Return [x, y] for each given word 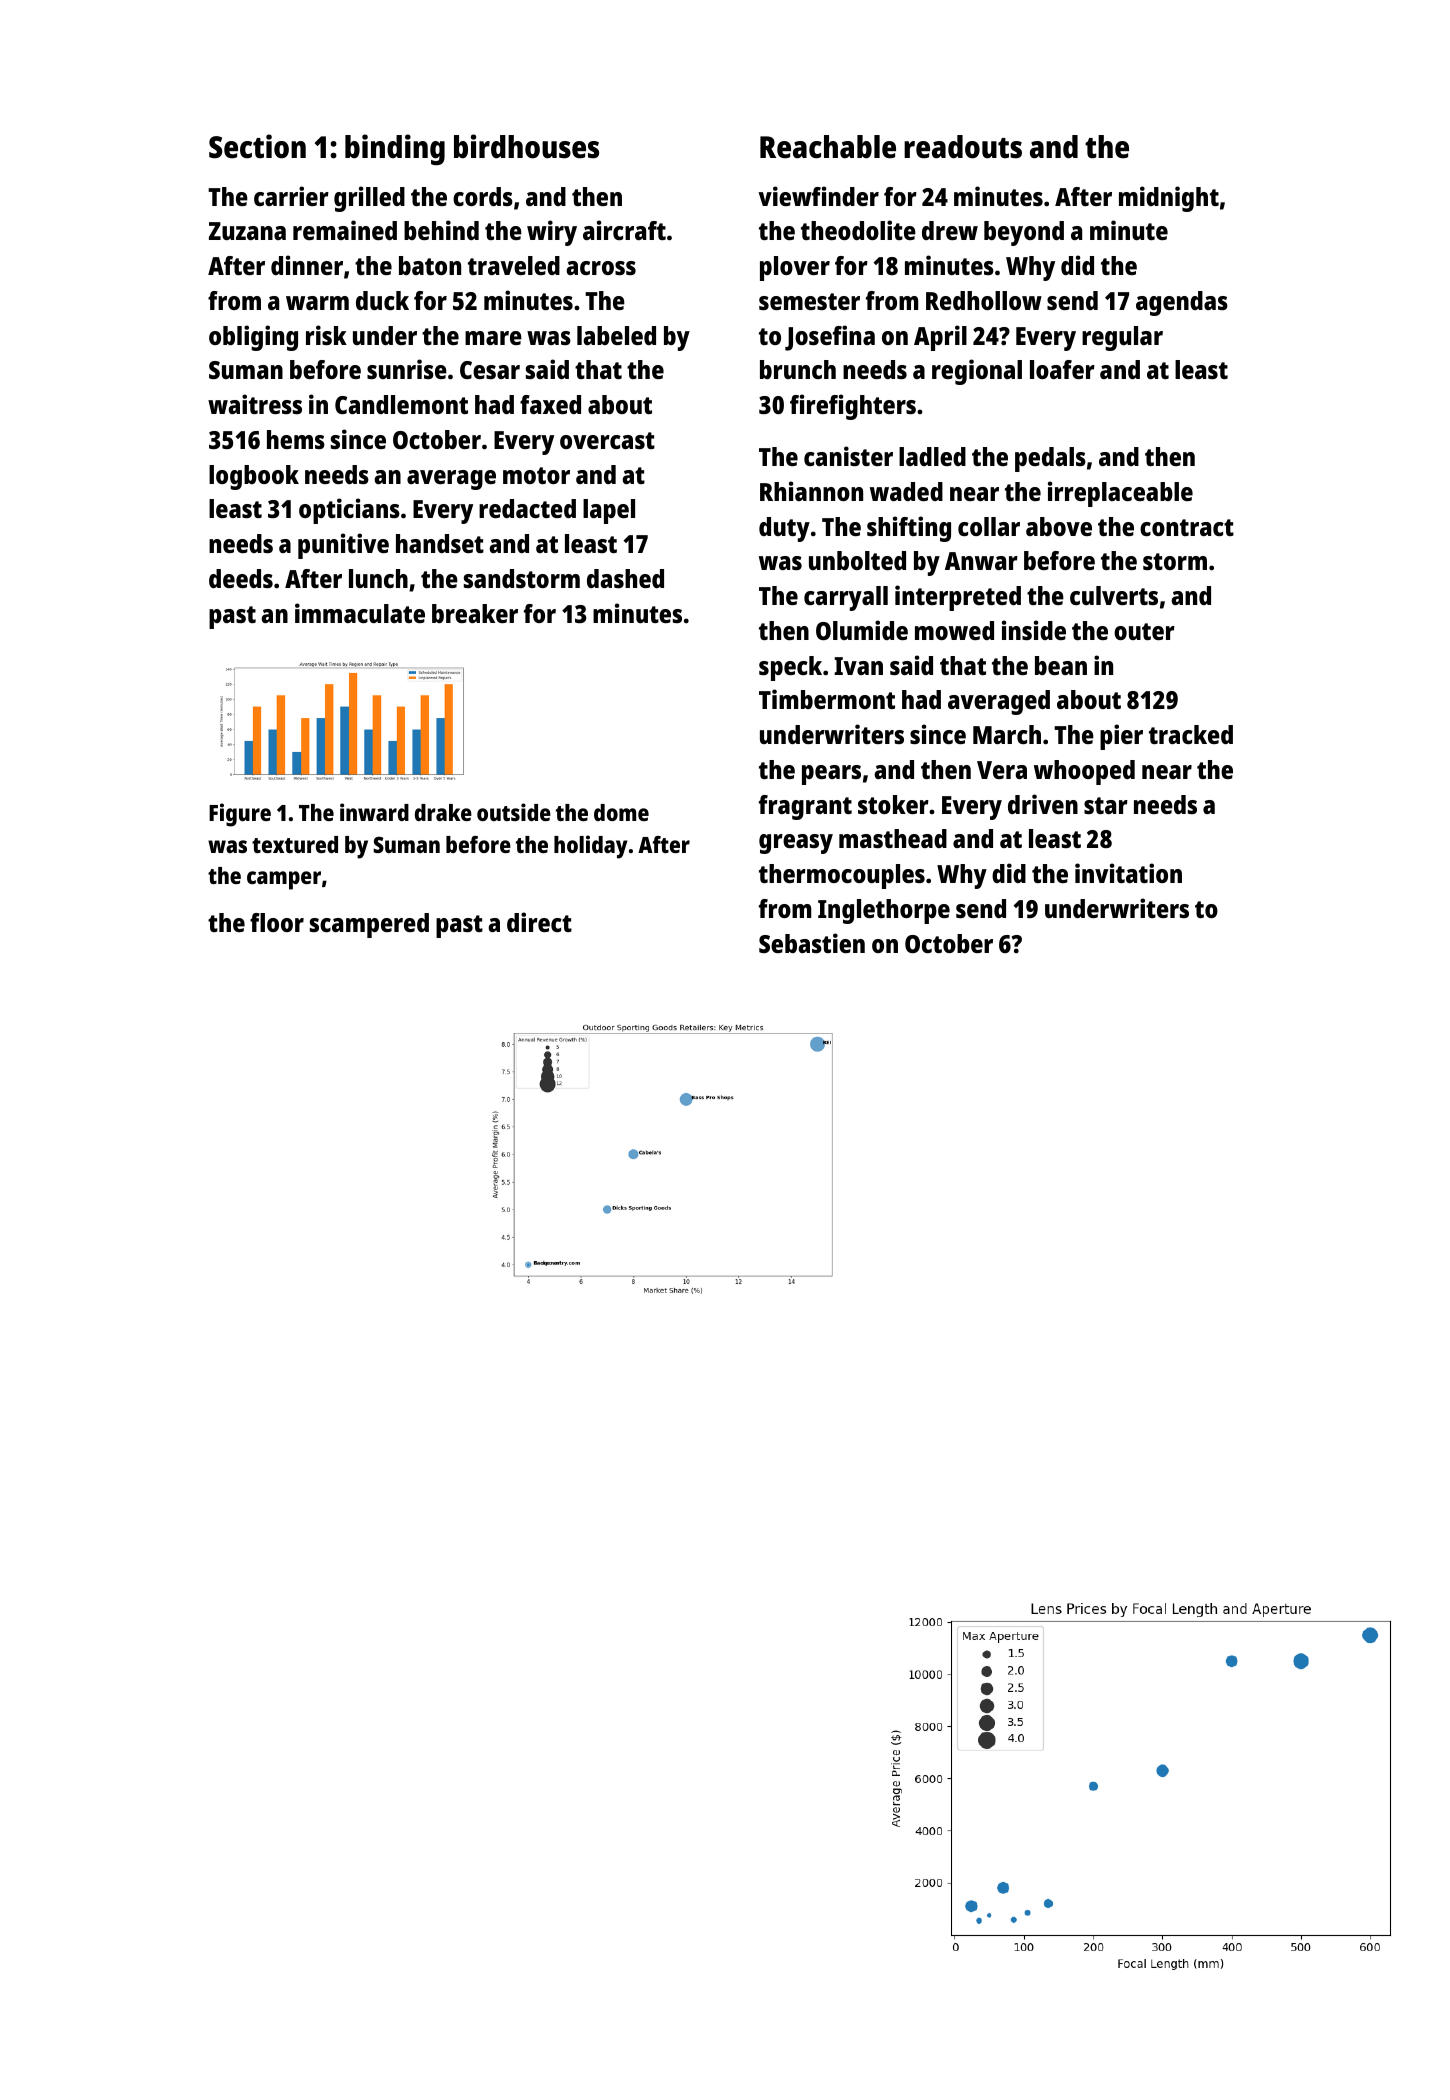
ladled [932, 456]
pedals [1050, 459]
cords [483, 196]
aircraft [624, 230]
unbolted [857, 560]
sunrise [407, 369]
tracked [1191, 734]
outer [1144, 631]
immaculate [360, 613]
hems [296, 439]
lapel [609, 511]
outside [514, 812]
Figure [240, 815]
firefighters [853, 407]
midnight [1169, 199]
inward [374, 812]
